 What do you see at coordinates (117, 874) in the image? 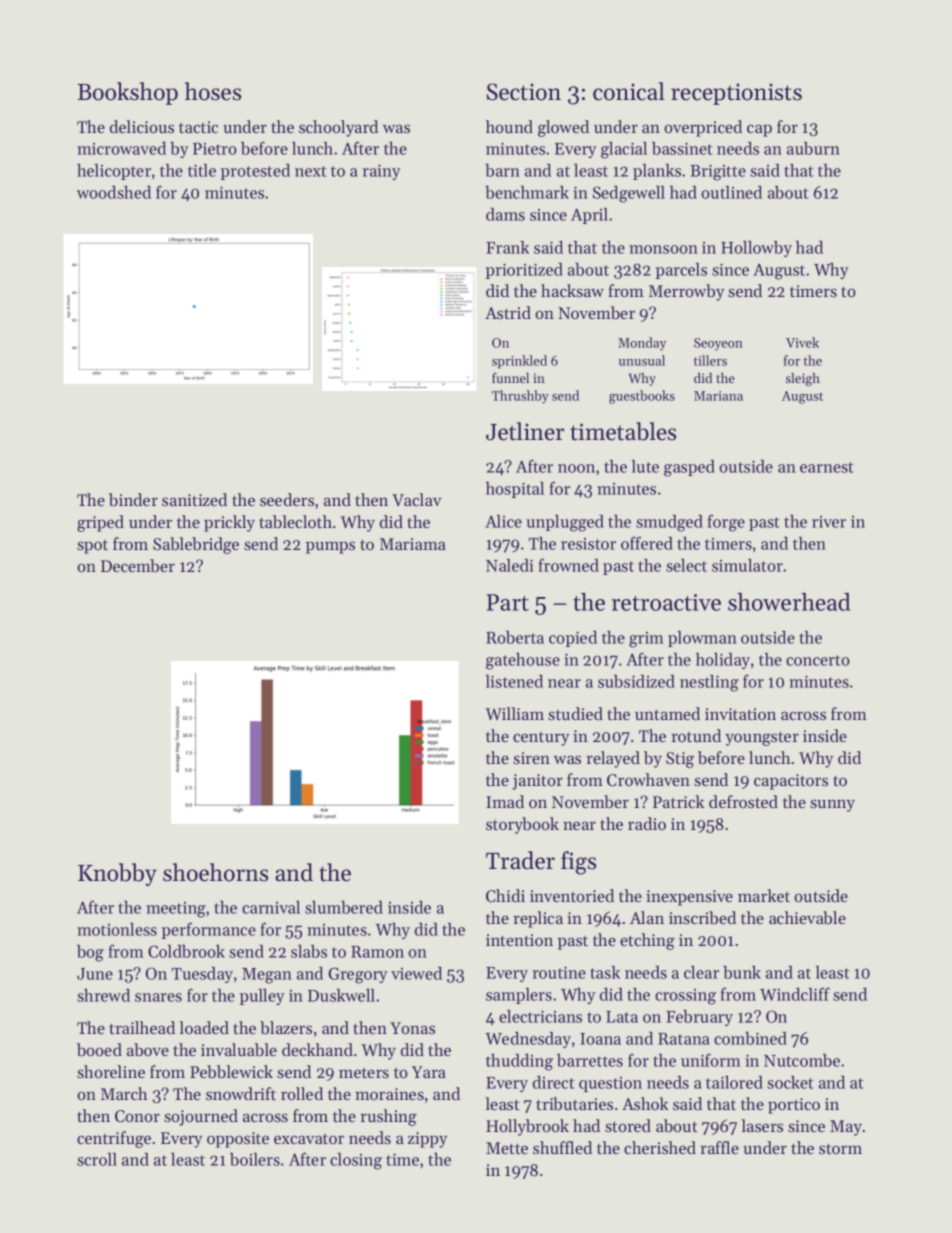
I see `Knobby` at bounding box center [117, 874].
